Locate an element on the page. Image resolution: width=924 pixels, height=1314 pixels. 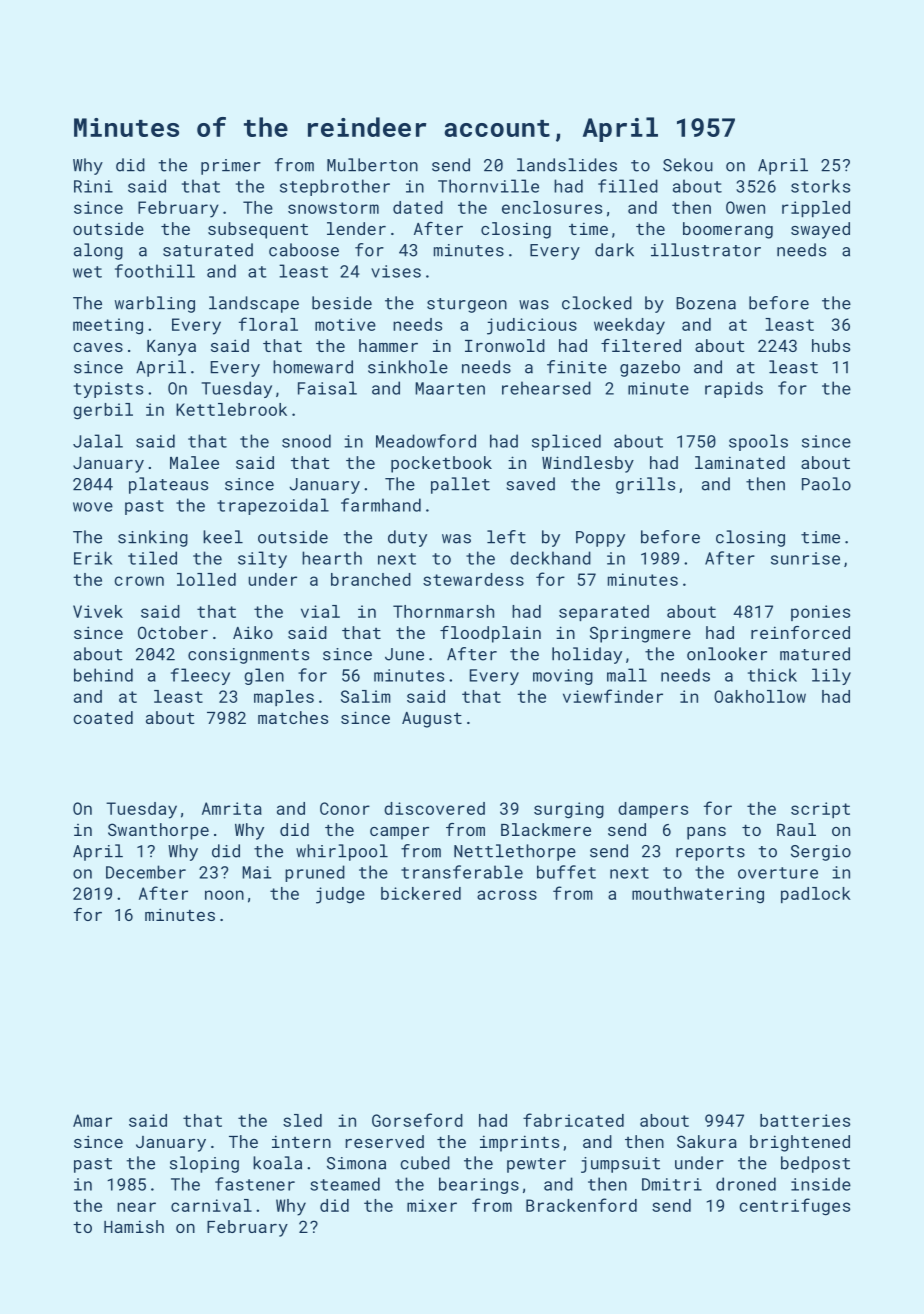
Brackenford is located at coordinates (581, 1205).
